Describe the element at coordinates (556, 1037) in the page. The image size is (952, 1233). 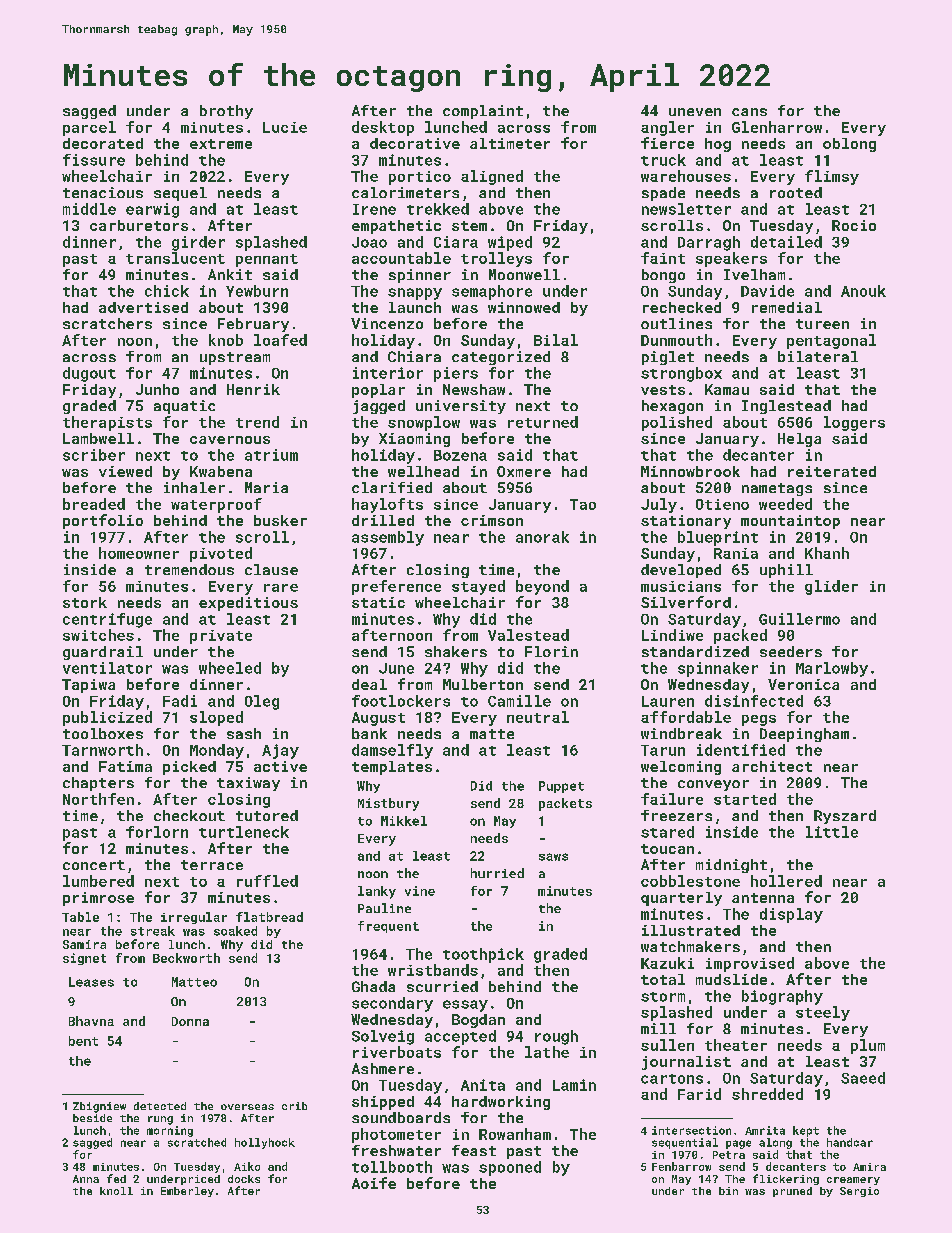
I see `rough` at that location.
